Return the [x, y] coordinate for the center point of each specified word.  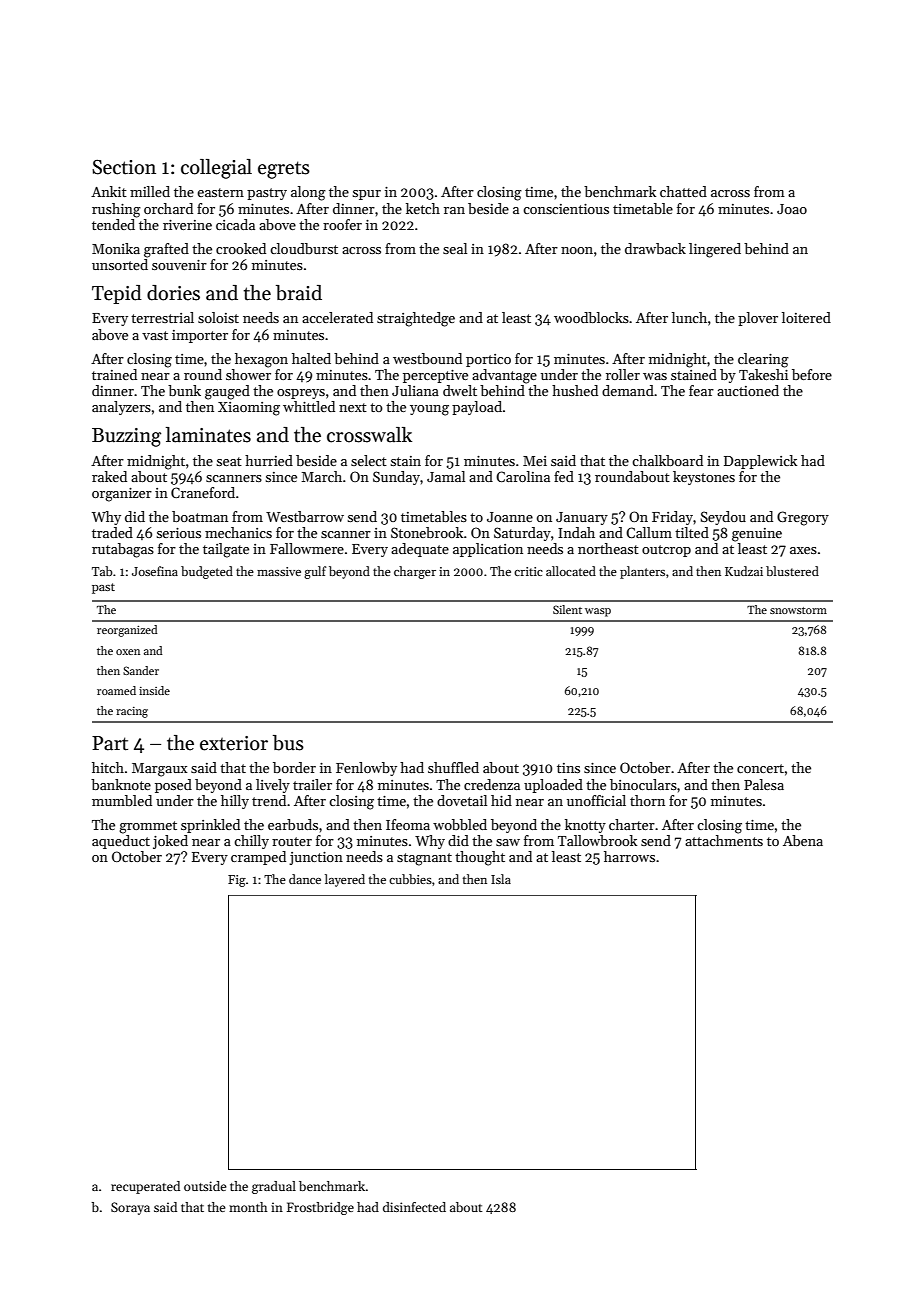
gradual [274, 1187]
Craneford [203, 492]
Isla [501, 879]
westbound [427, 358]
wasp [598, 612]
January [582, 518]
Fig [237, 881]
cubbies [410, 879]
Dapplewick [760, 462]
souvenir [179, 265]
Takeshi [763, 374]
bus [288, 743]
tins [568, 768]
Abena [803, 840]
